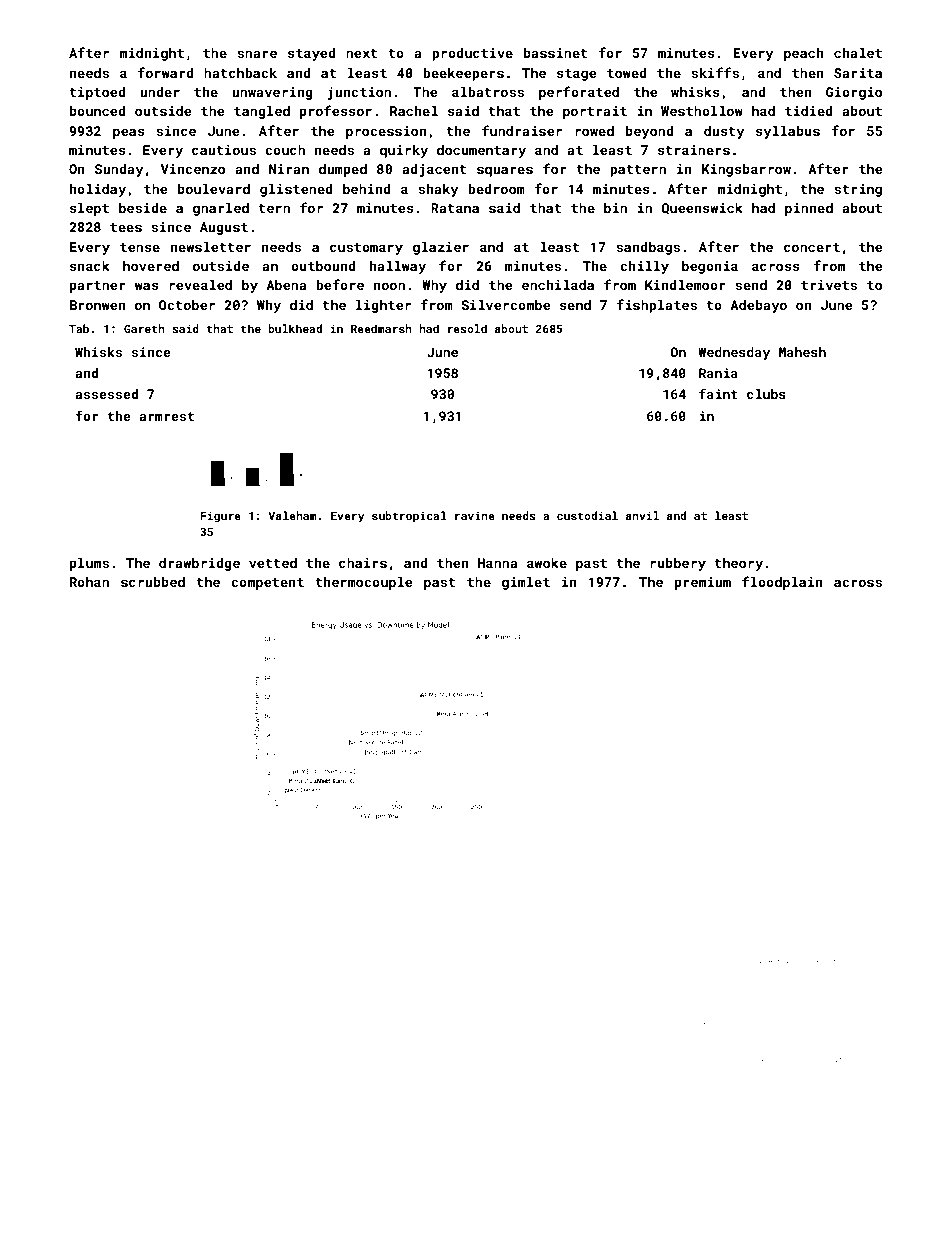 This screenshot has height=1233, width=952. What do you see at coordinates (106, 394) in the screenshot?
I see `assessed` at bounding box center [106, 394].
